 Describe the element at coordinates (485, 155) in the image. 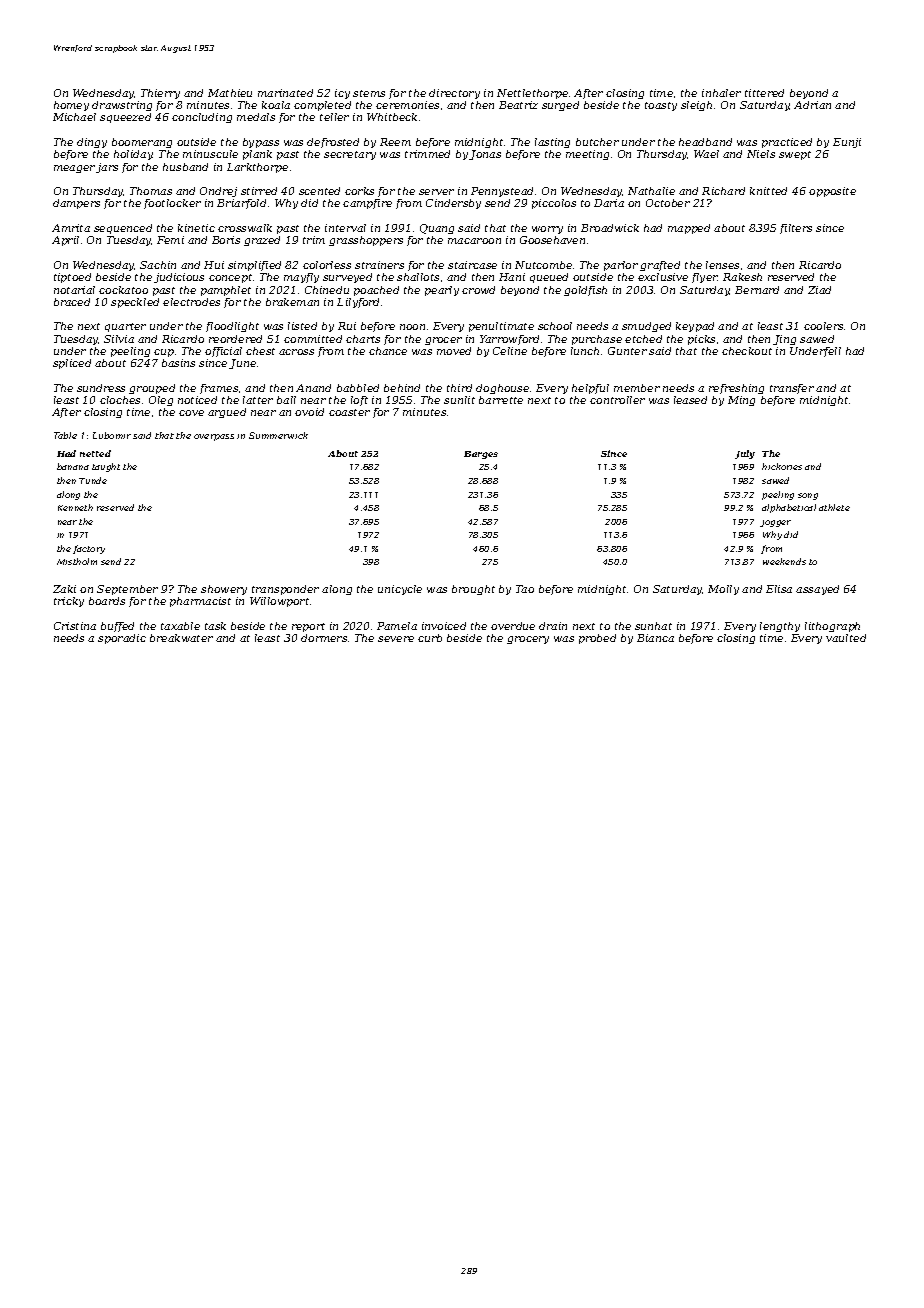

I see `Jonas` at that location.
